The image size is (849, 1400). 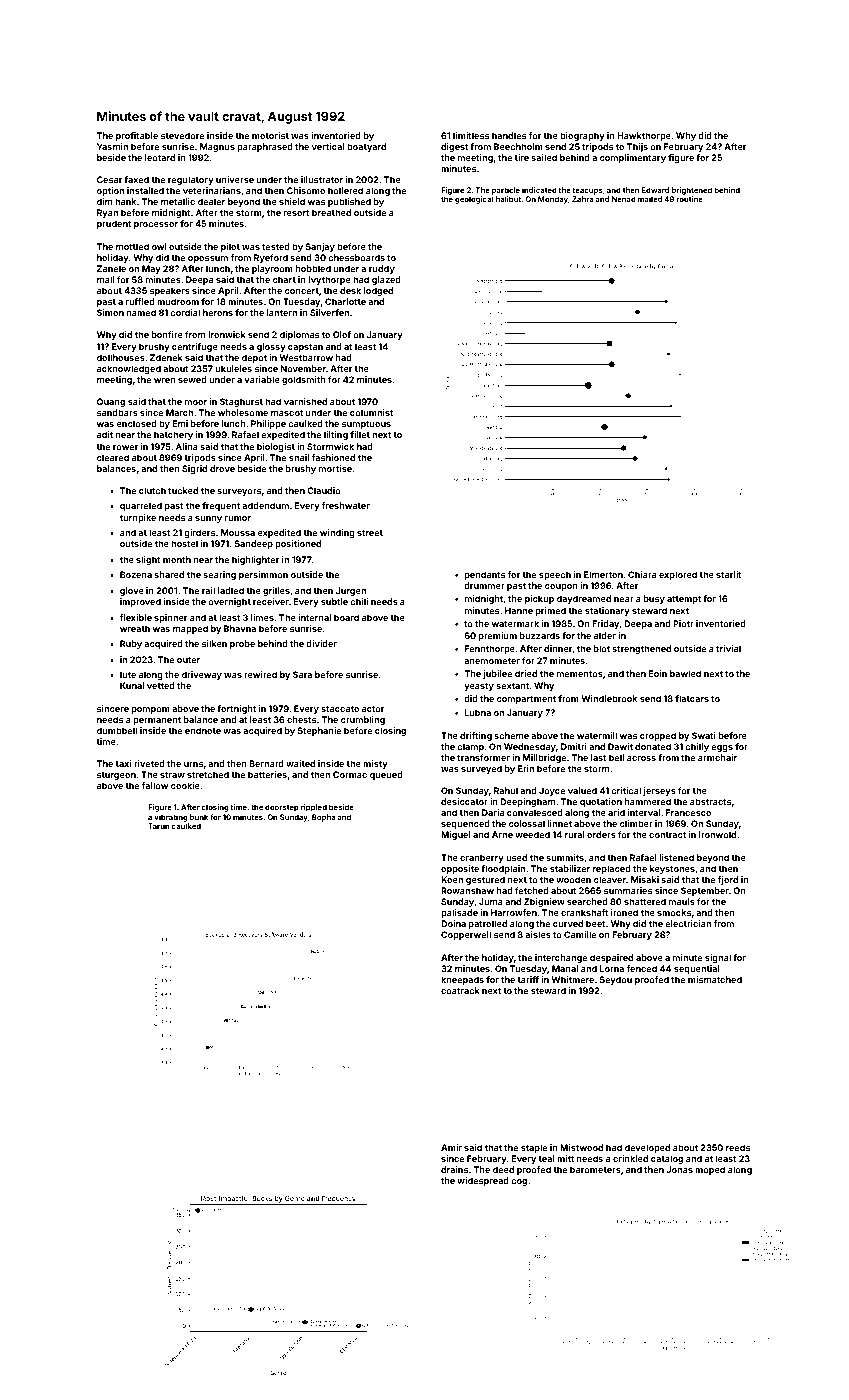 What do you see at coordinates (451, 1147) in the screenshot?
I see `Amir` at bounding box center [451, 1147].
